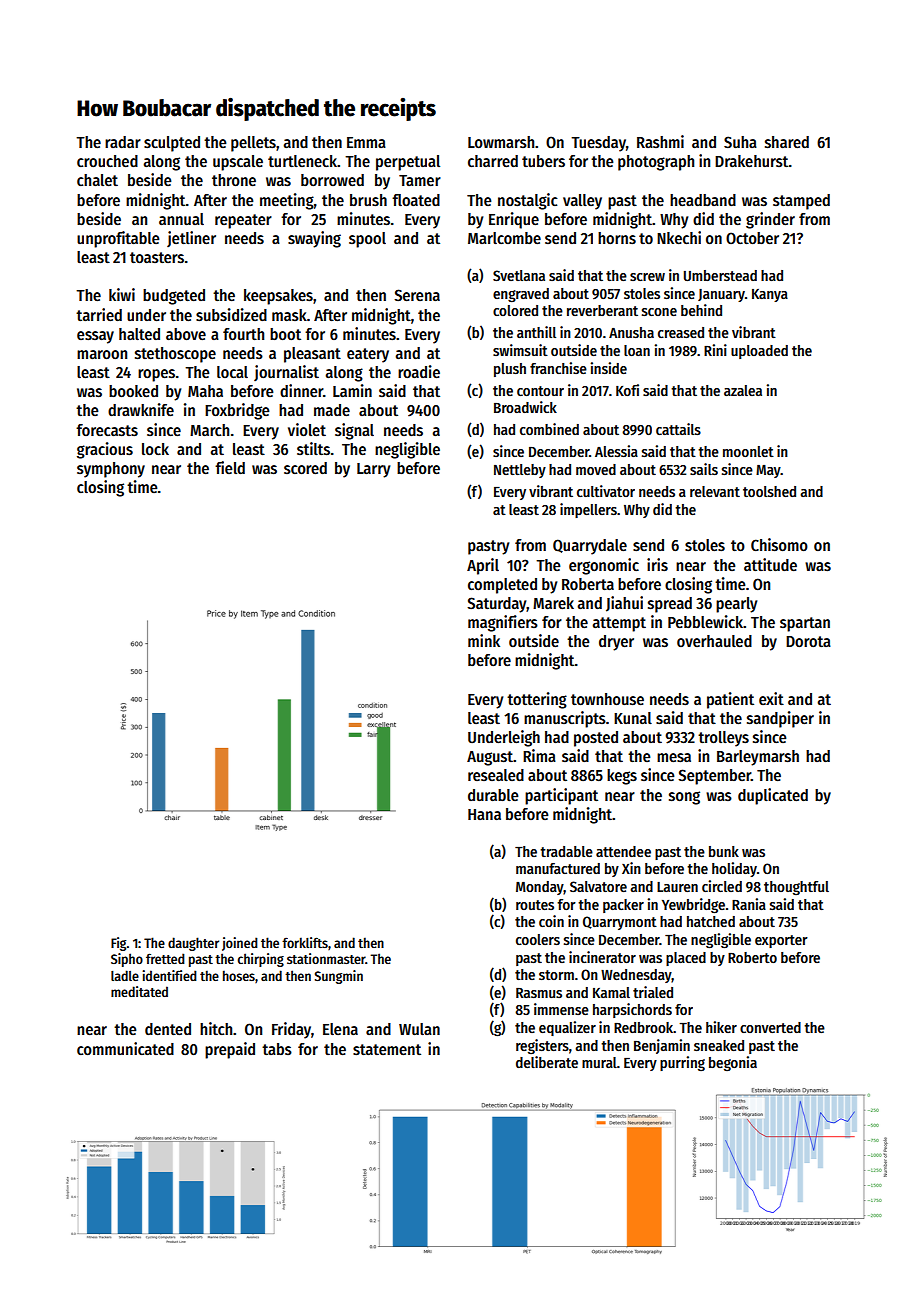 The width and height of the page is (908, 1316). Describe the element at coordinates (678, 429) in the page. I see `cattails` at that location.
